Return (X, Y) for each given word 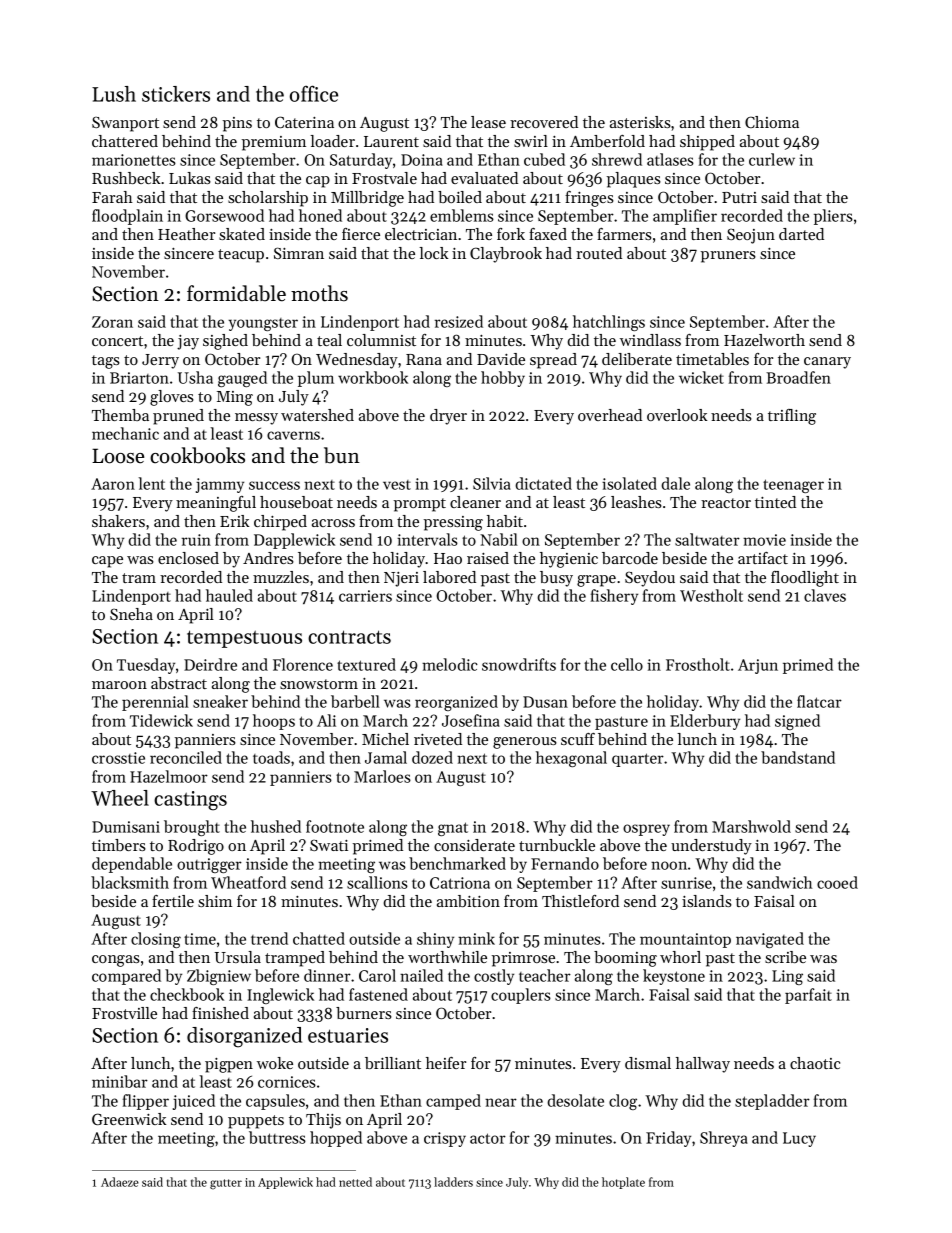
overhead (610, 415)
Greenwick (129, 1119)
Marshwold (751, 826)
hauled (229, 595)
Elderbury (705, 722)
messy (256, 419)
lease (488, 122)
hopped (336, 1139)
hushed (276, 826)
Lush (114, 94)
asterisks (640, 122)
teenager (793, 486)
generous (525, 743)
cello (627, 664)
